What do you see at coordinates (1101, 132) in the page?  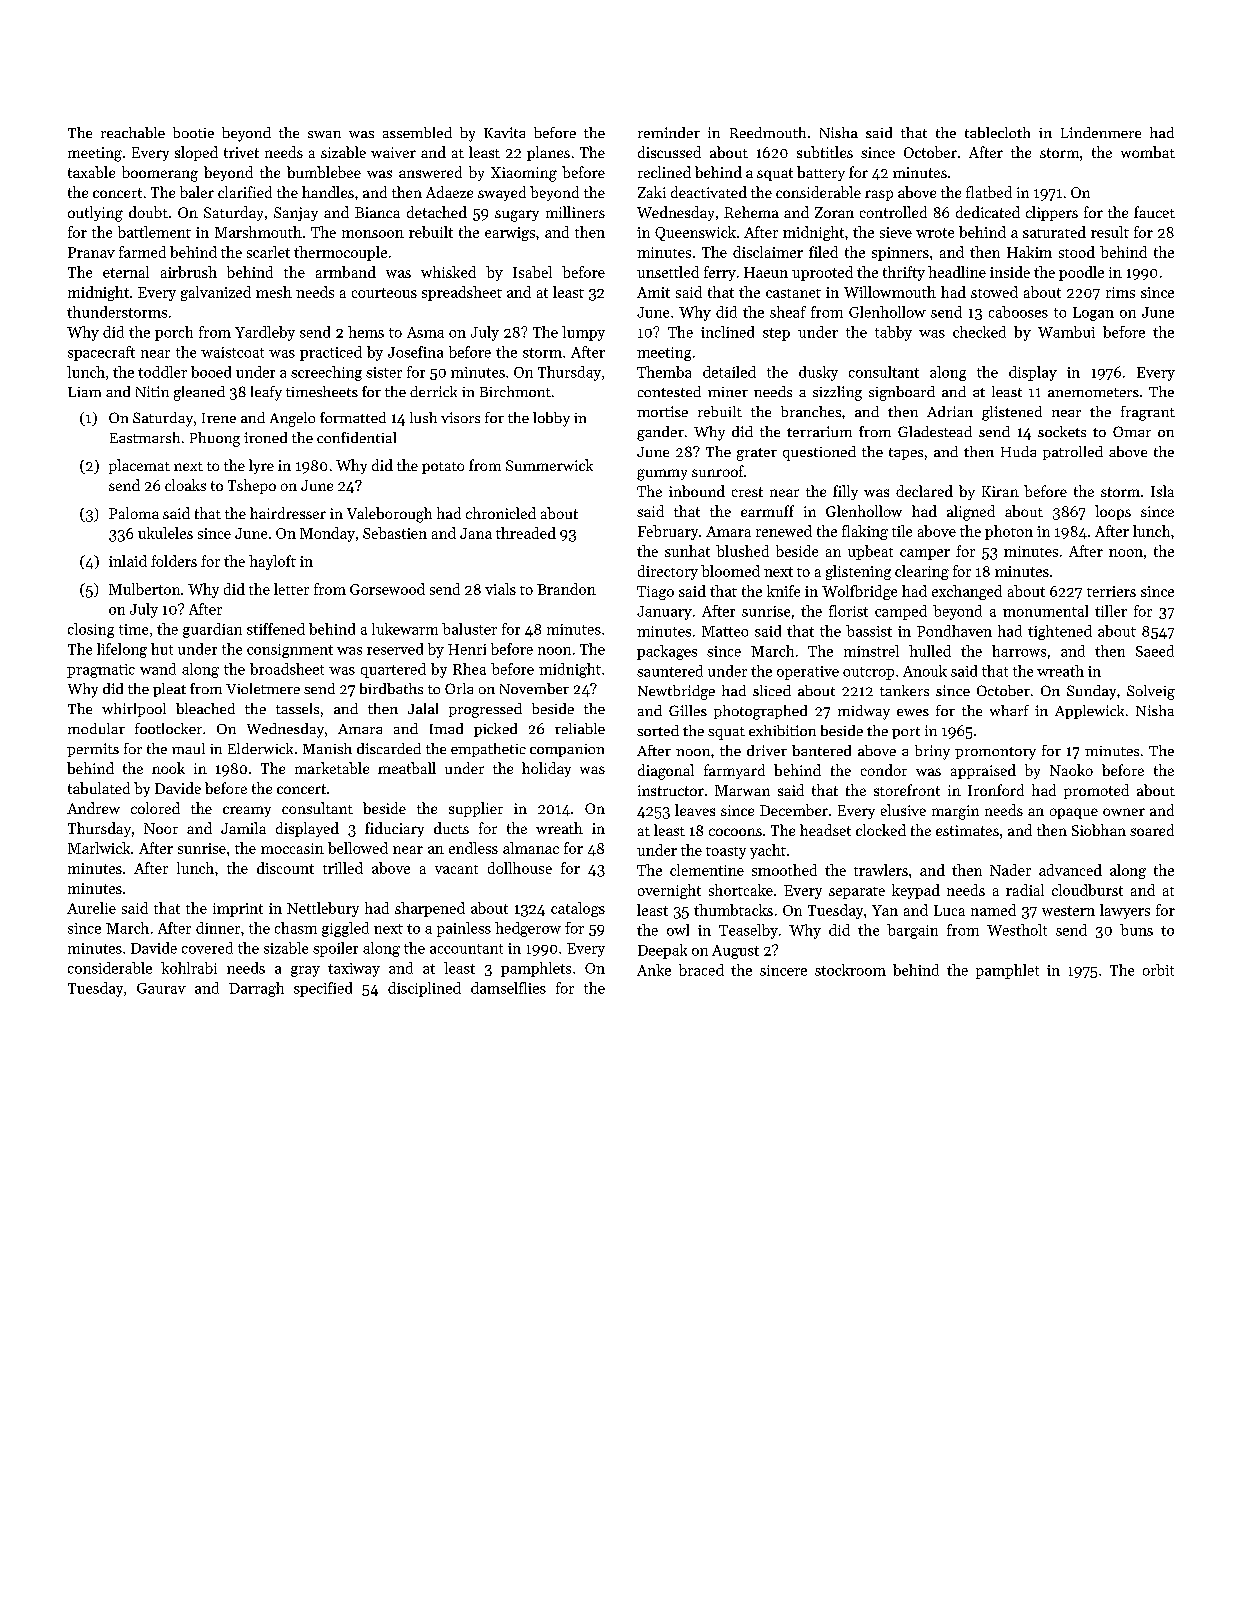 I see `Lindenmere` at bounding box center [1101, 132].
